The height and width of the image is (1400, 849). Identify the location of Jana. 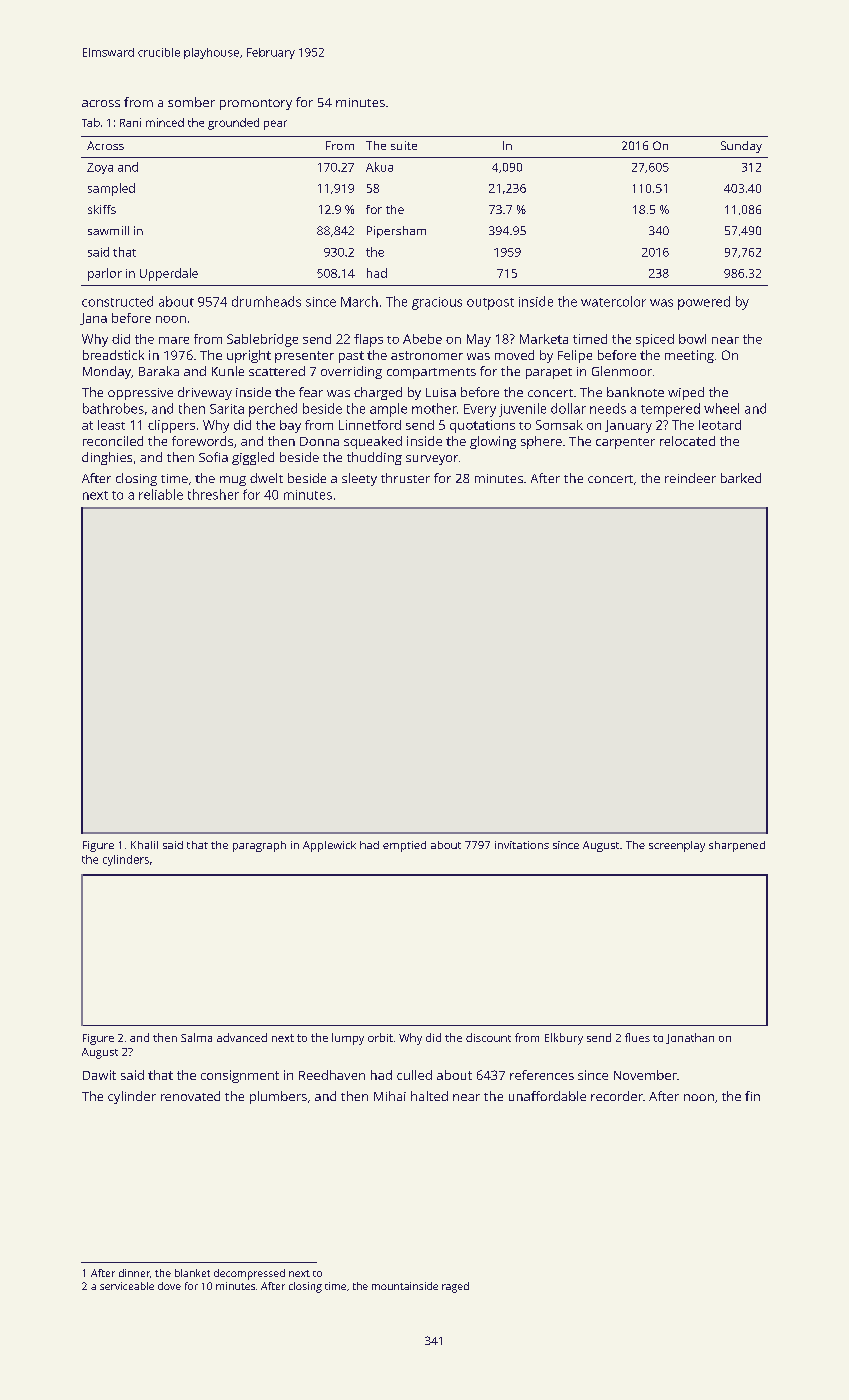
(93, 319).
